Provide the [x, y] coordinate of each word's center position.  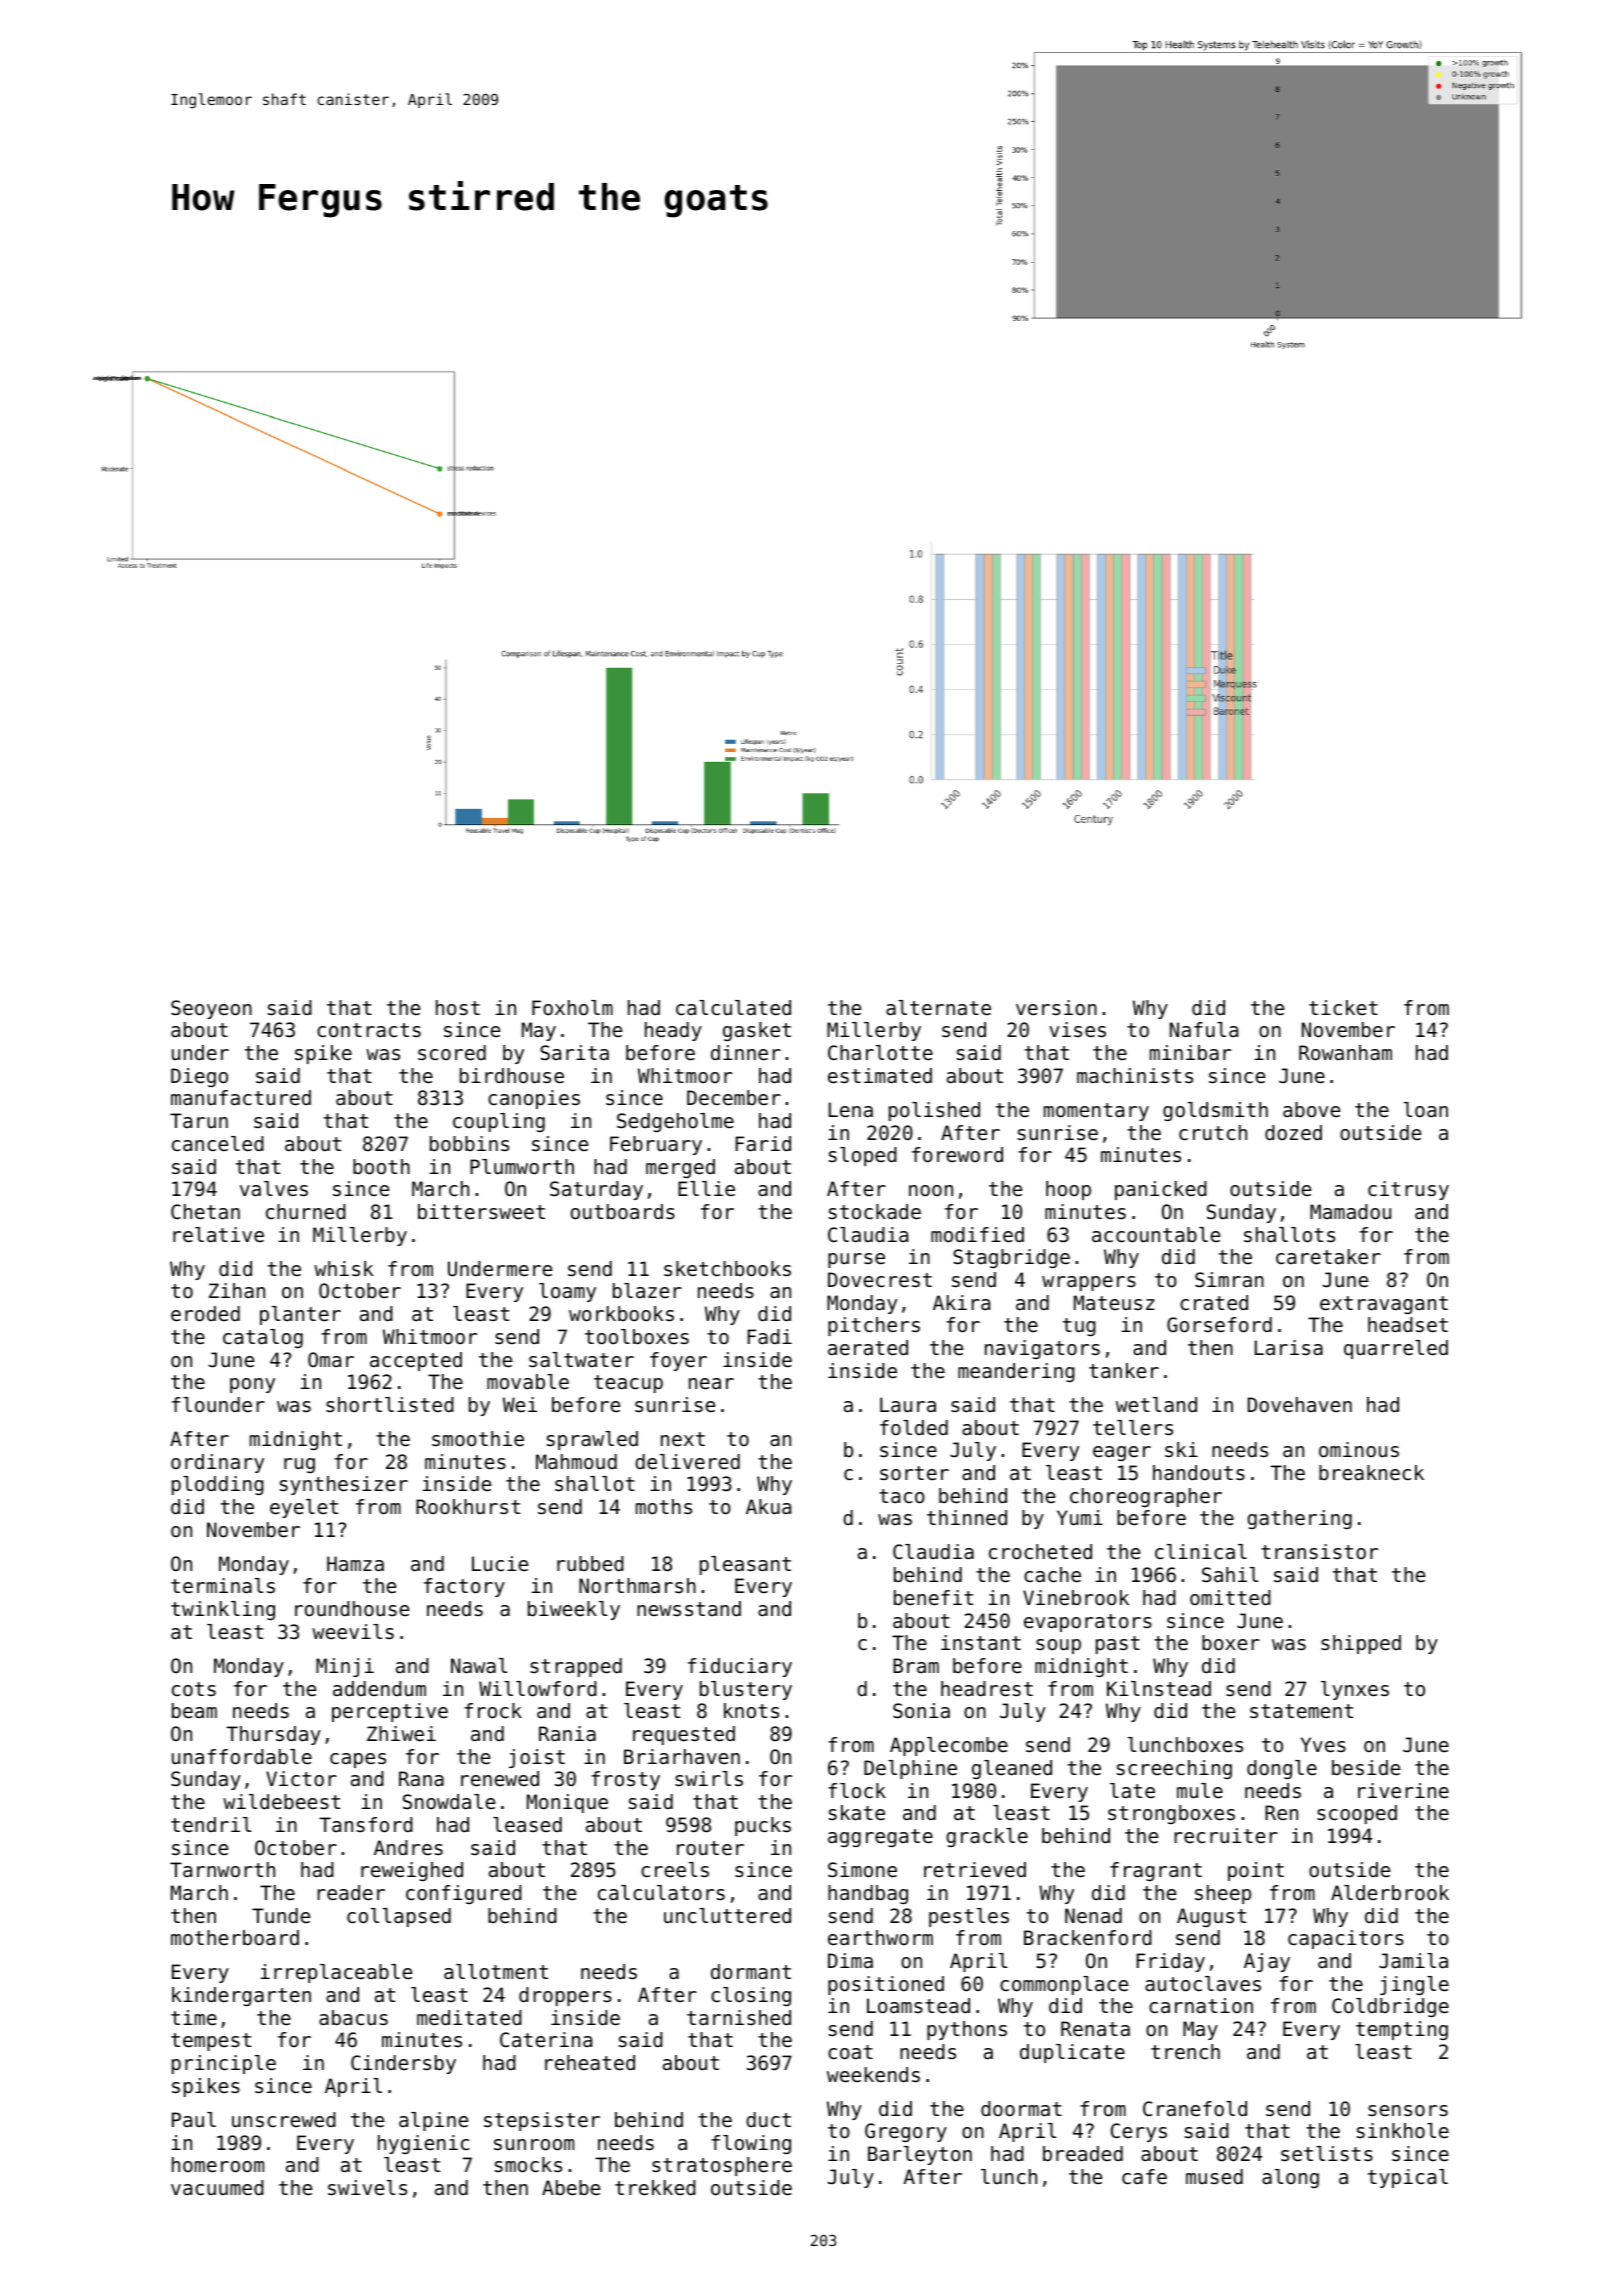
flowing [751, 2144]
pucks [763, 1826]
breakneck [1371, 1473]
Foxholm [572, 1008]
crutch [1213, 1133]
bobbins [469, 1144]
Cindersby [403, 2064]
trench [1185, 2052]
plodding [218, 1485]
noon [931, 1191]
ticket [1343, 1007]
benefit [933, 1598]
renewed [500, 1779]
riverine [1403, 1791]
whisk [343, 1268]
